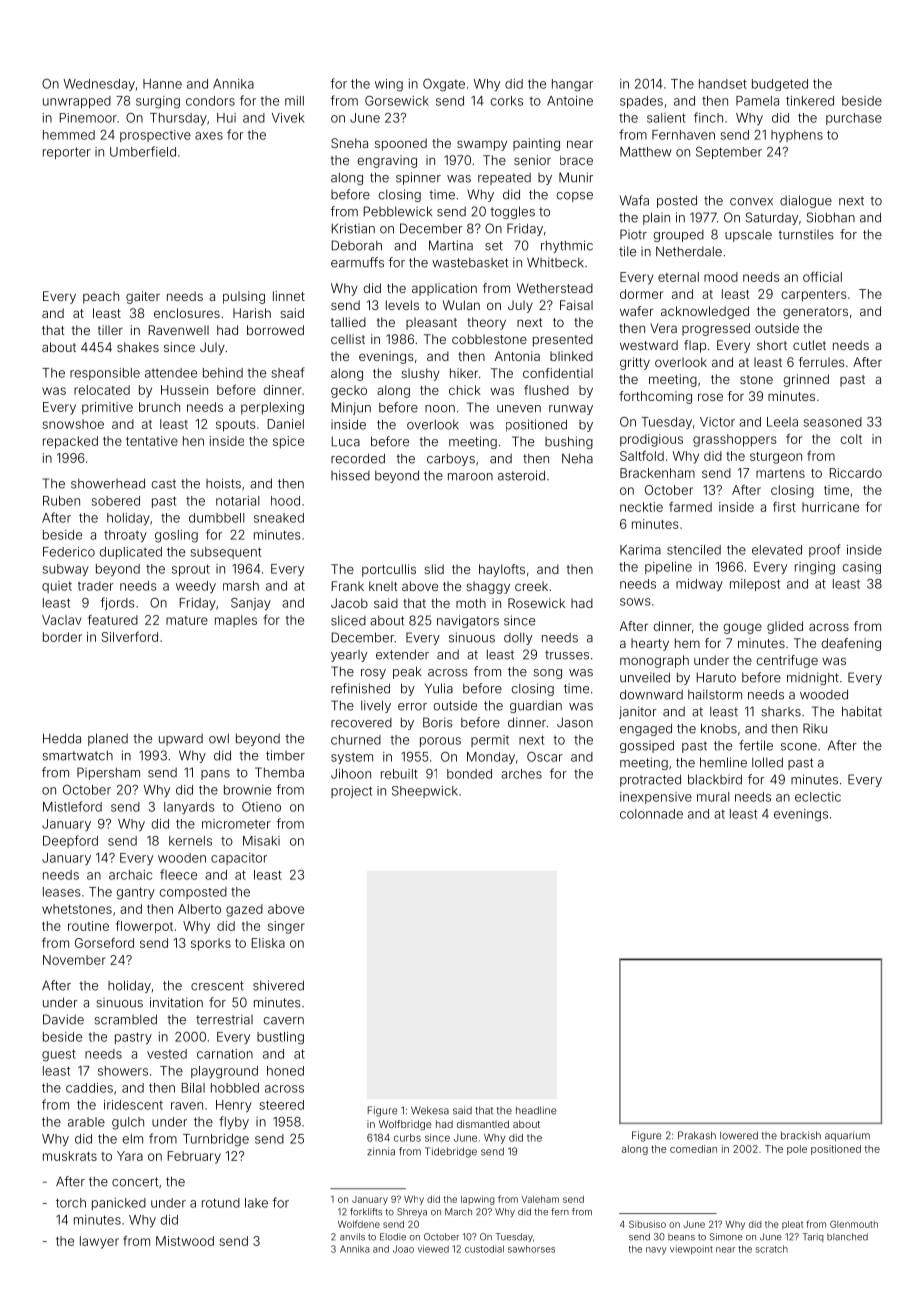 This screenshot has width=924, height=1308. I want to click on Munir, so click(576, 177).
